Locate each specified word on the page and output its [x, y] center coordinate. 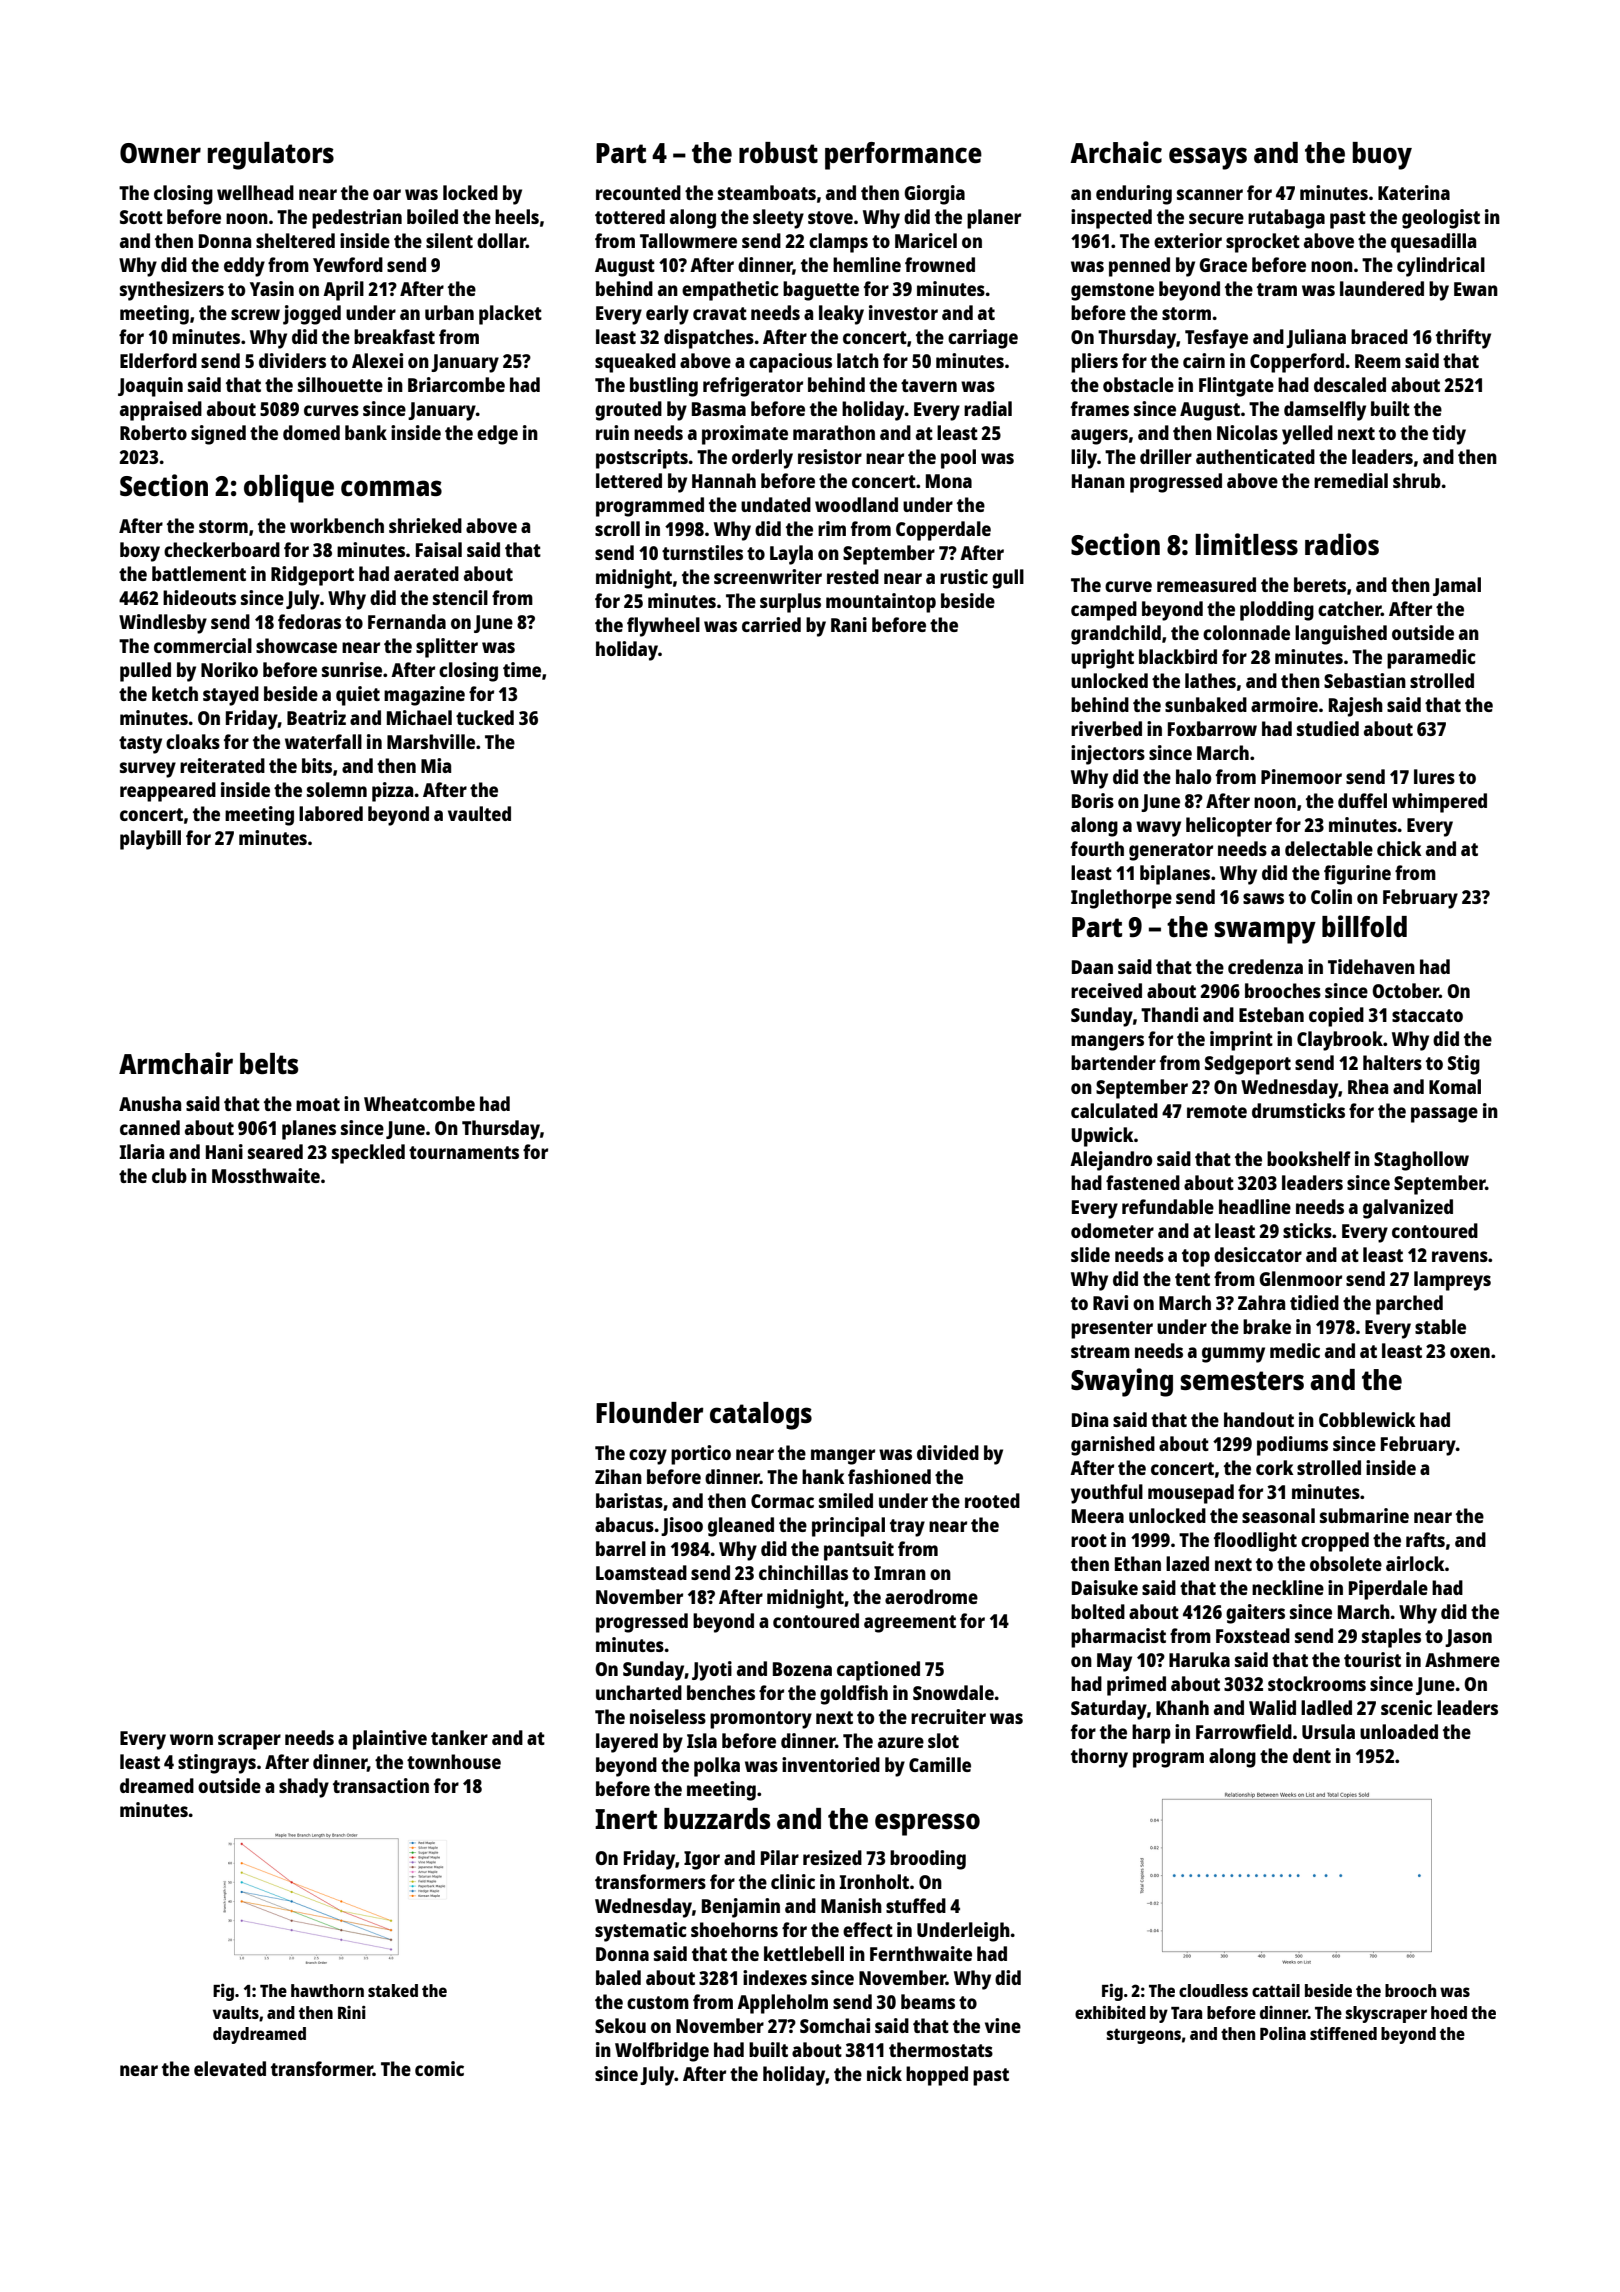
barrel [621, 1548]
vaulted [479, 813]
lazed [1187, 1563]
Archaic [1116, 152]
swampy [1265, 932]
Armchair [176, 1063]
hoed [1449, 2012]
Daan [1092, 967]
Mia [436, 765]
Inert [626, 1819]
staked [393, 1990]
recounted [638, 192]
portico [701, 1455]
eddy [244, 267]
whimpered [1439, 803]
